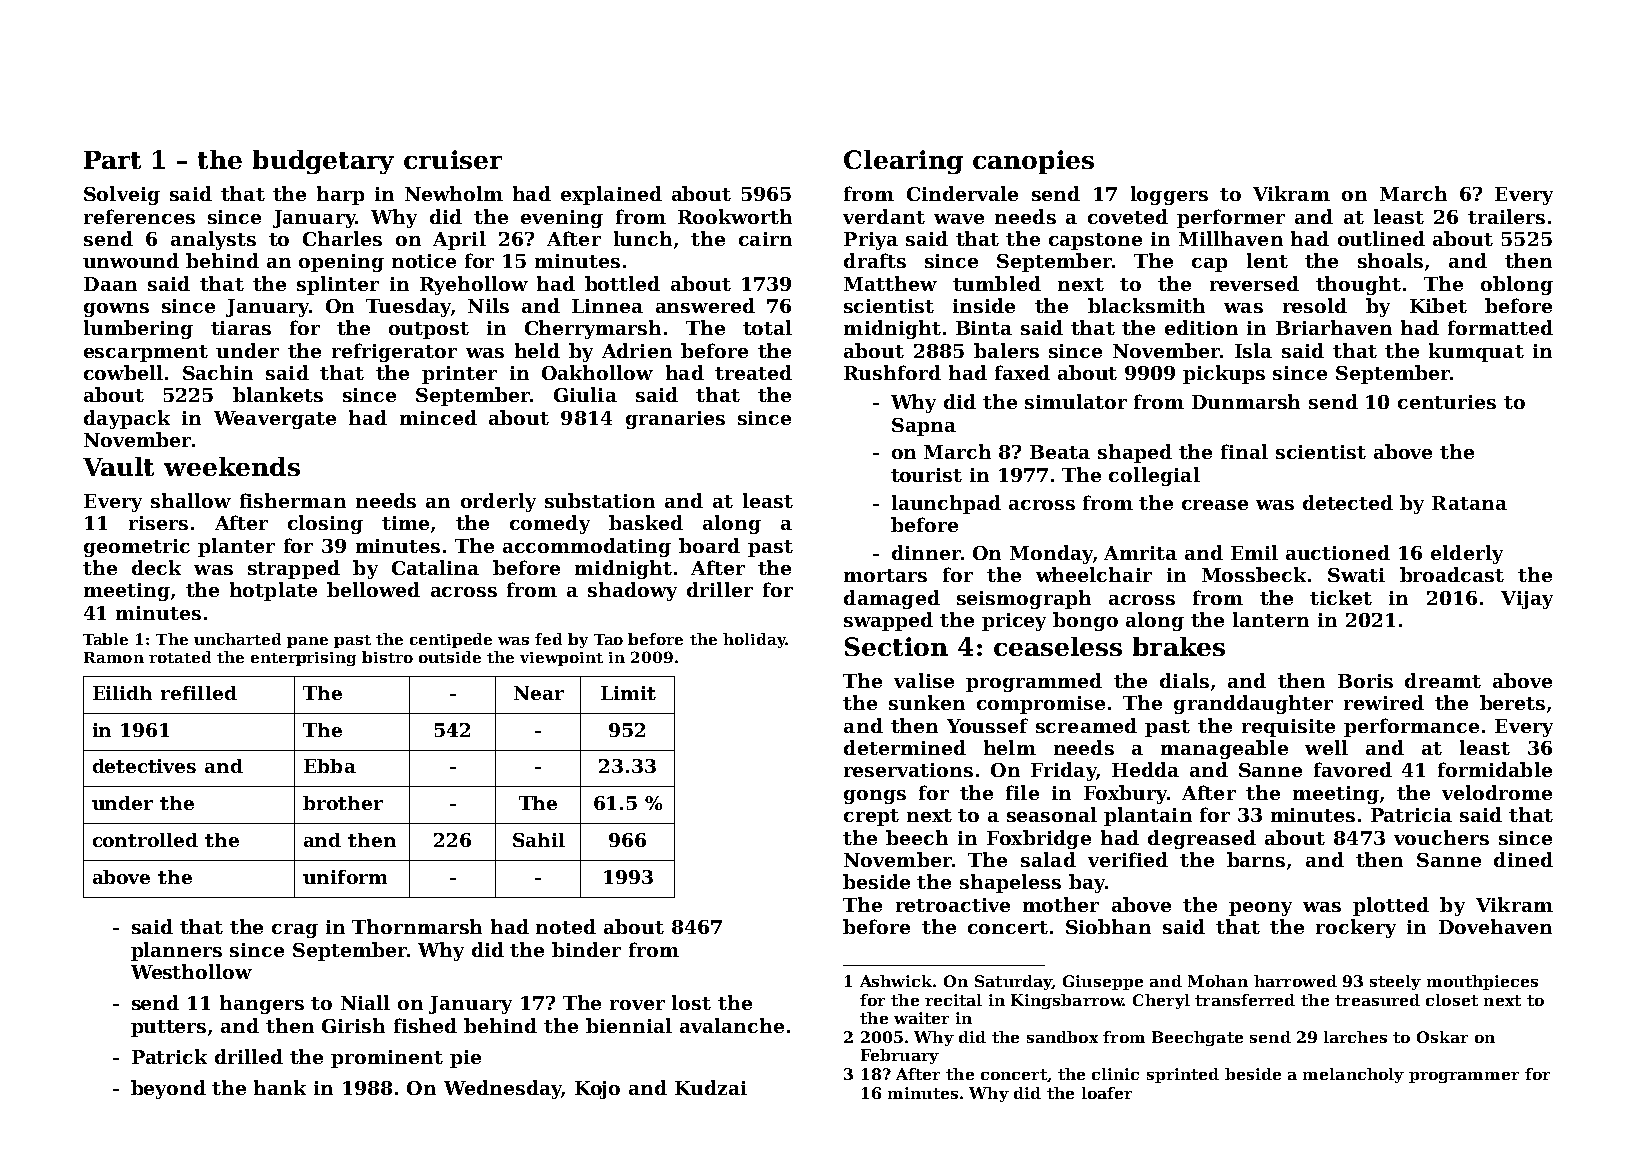  Describe the element at coordinates (425, 1025) in the page. I see `fished` at that location.
